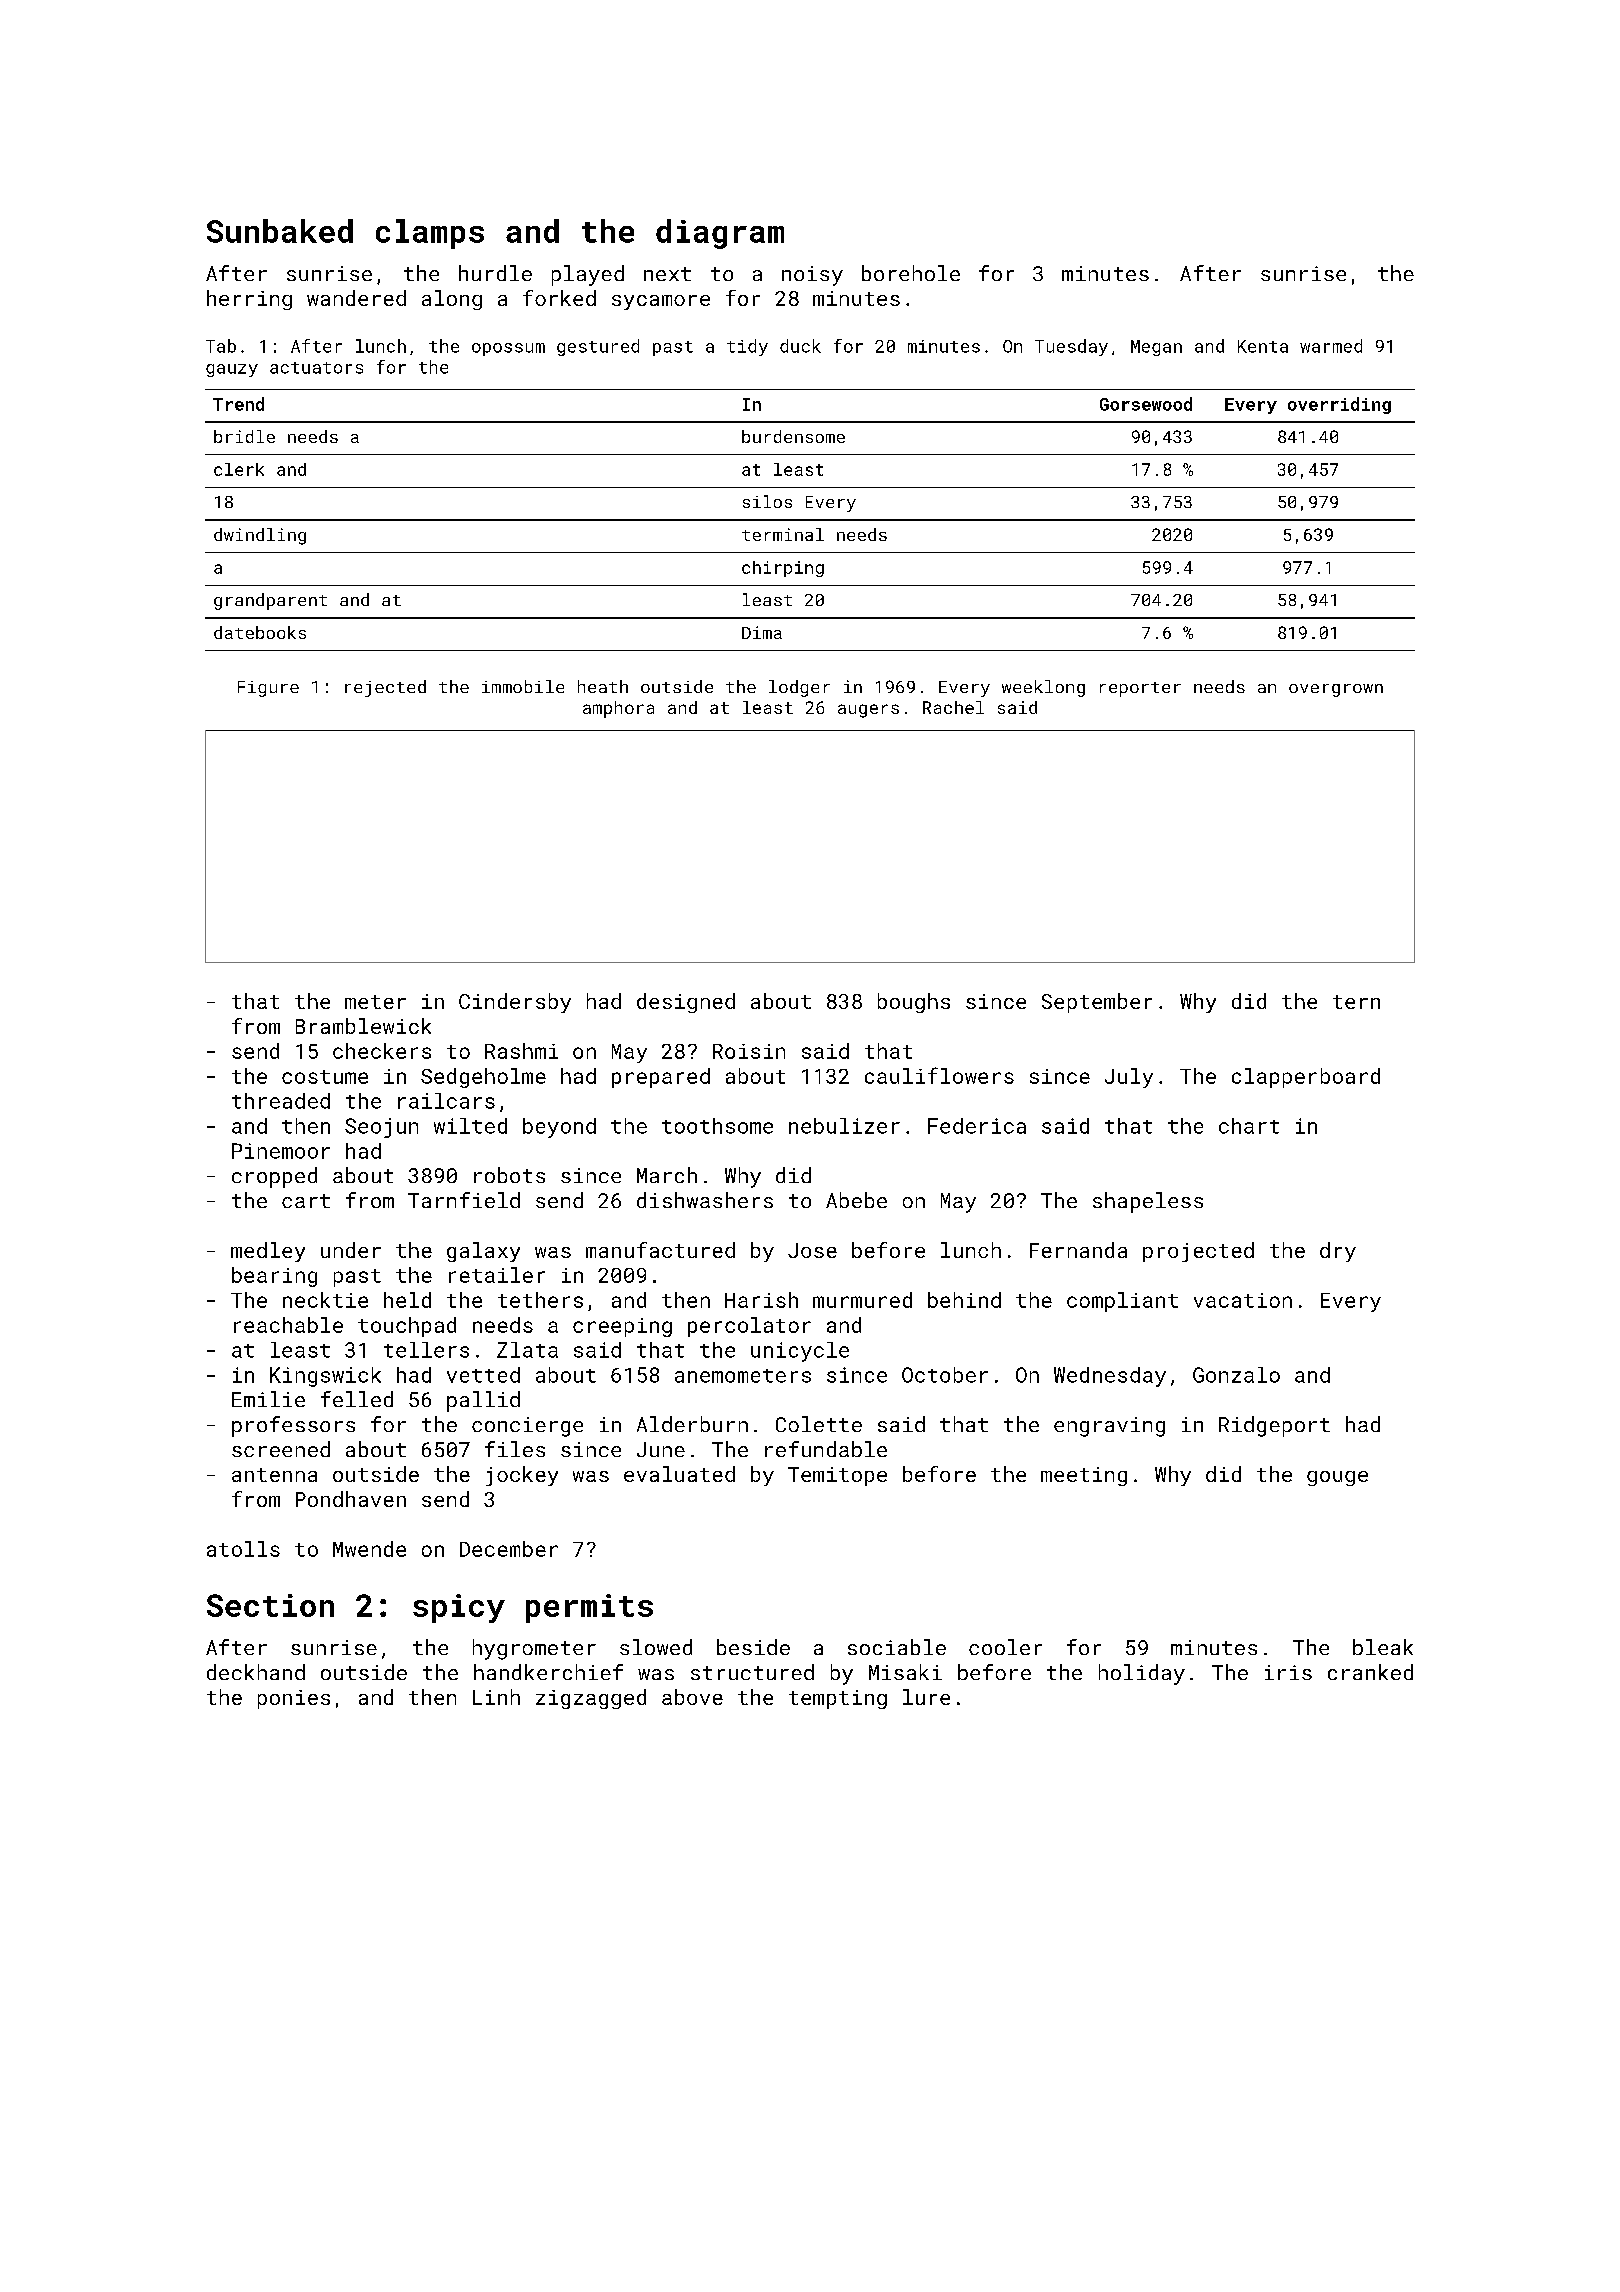 The width and height of the screenshot is (1620, 2292). What do you see at coordinates (293, 1426) in the screenshot?
I see `professors` at bounding box center [293, 1426].
